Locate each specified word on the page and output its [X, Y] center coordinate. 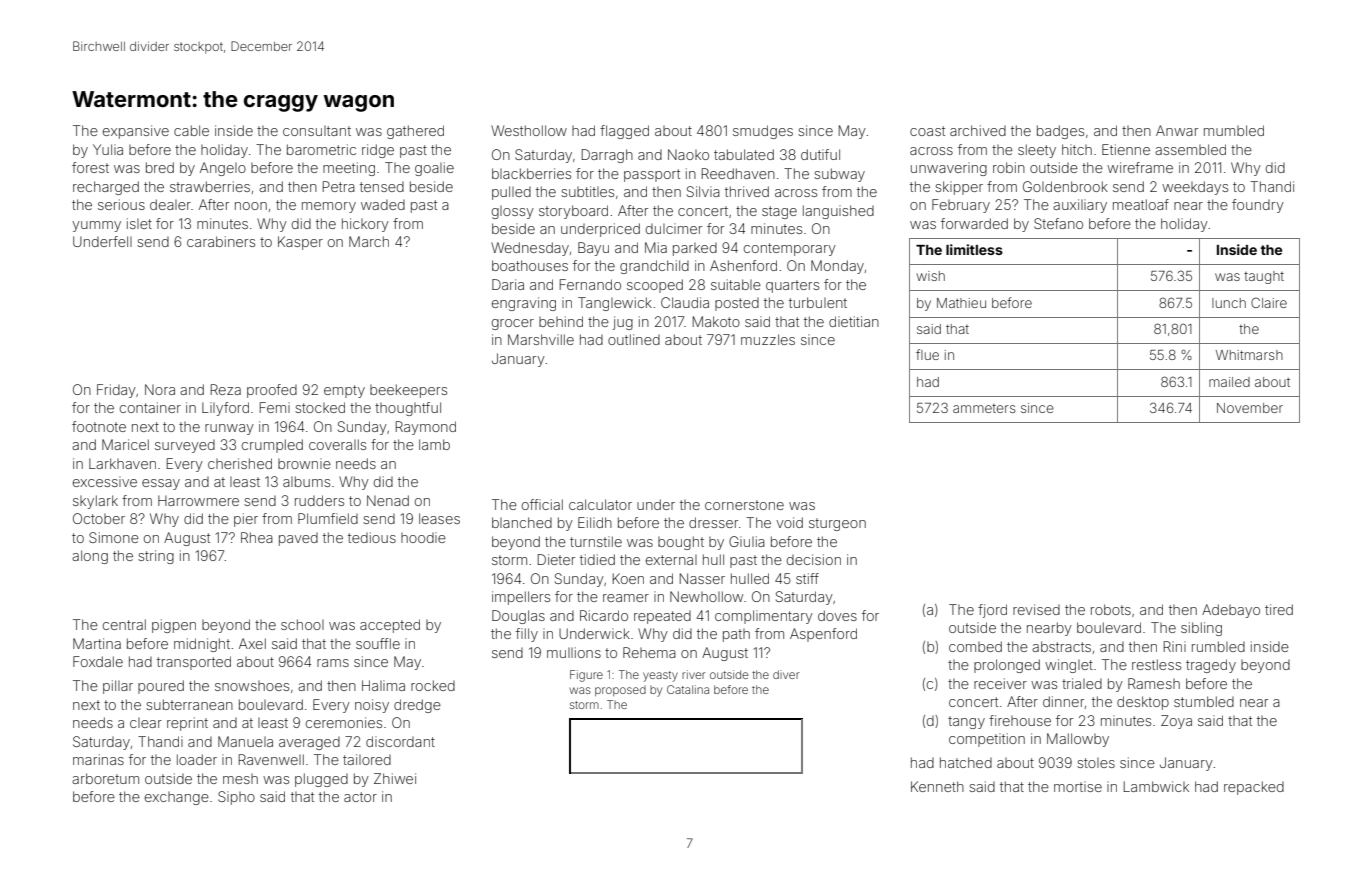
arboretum [105, 778]
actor [360, 797]
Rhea [257, 537]
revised [1036, 609]
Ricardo [604, 615]
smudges [763, 132]
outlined [634, 339]
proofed [272, 391]
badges [1060, 132]
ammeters [984, 408]
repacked [1254, 788]
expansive [136, 132]
